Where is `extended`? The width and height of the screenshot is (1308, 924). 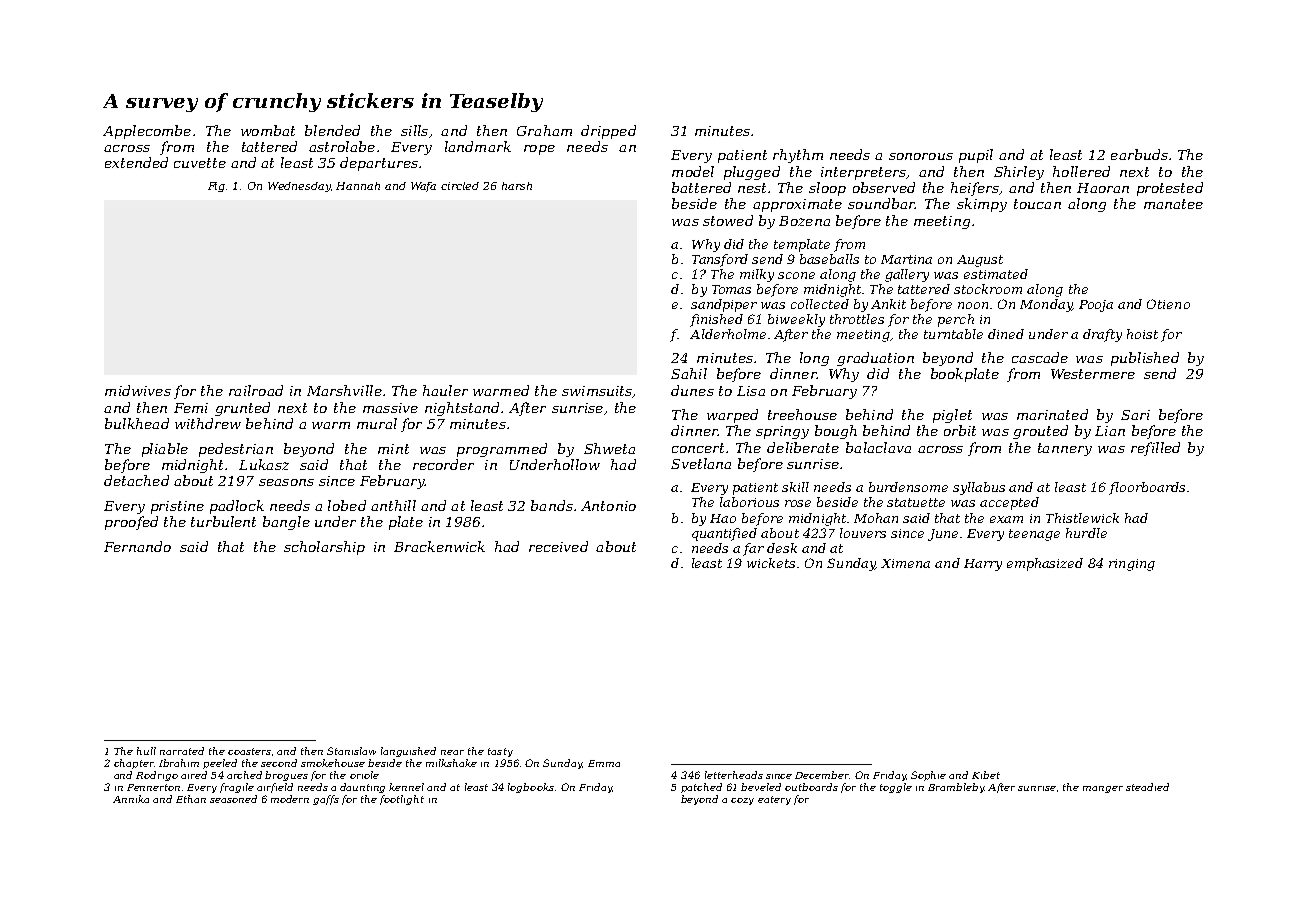 extended is located at coordinates (136, 162).
